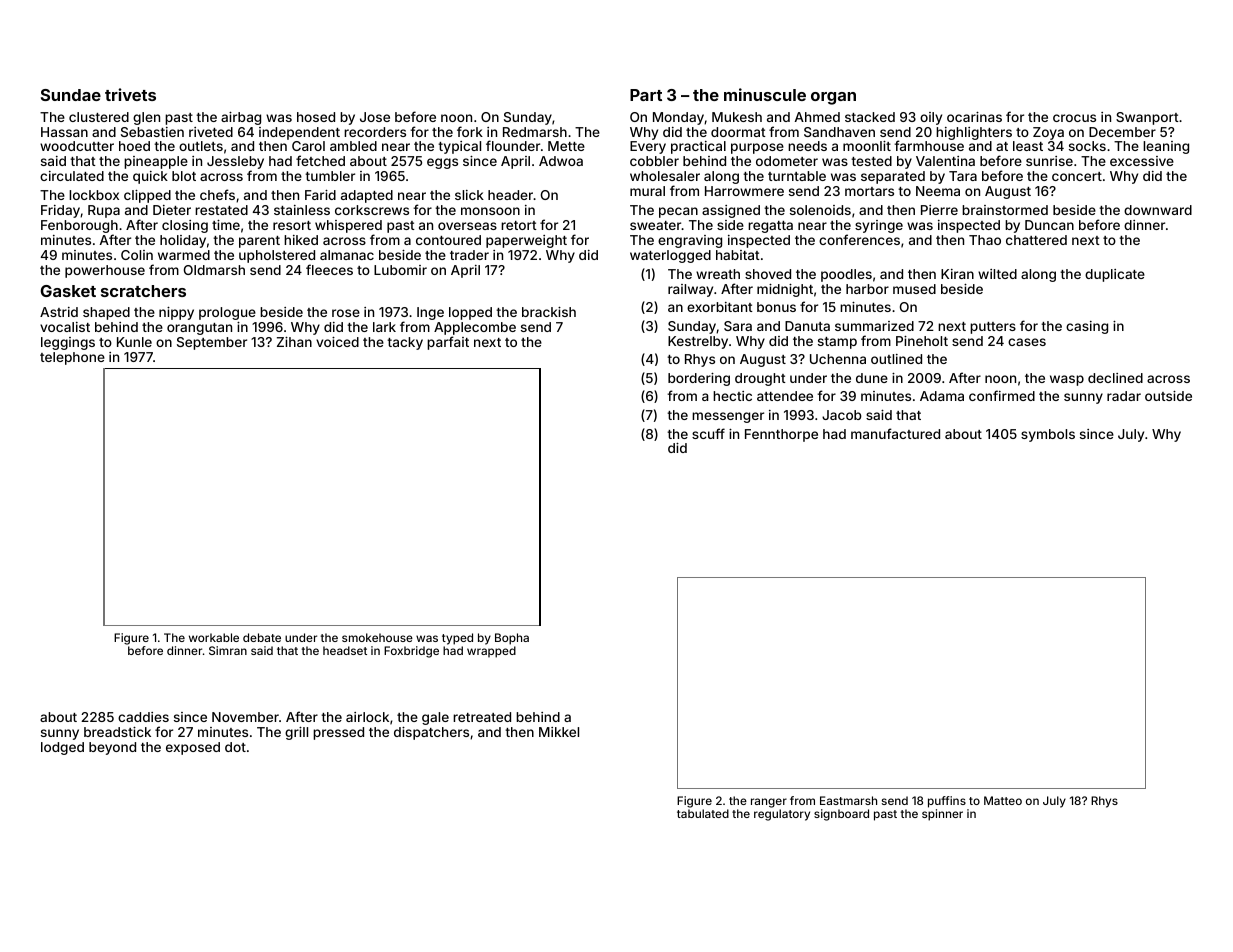  I want to click on dot, so click(235, 747).
